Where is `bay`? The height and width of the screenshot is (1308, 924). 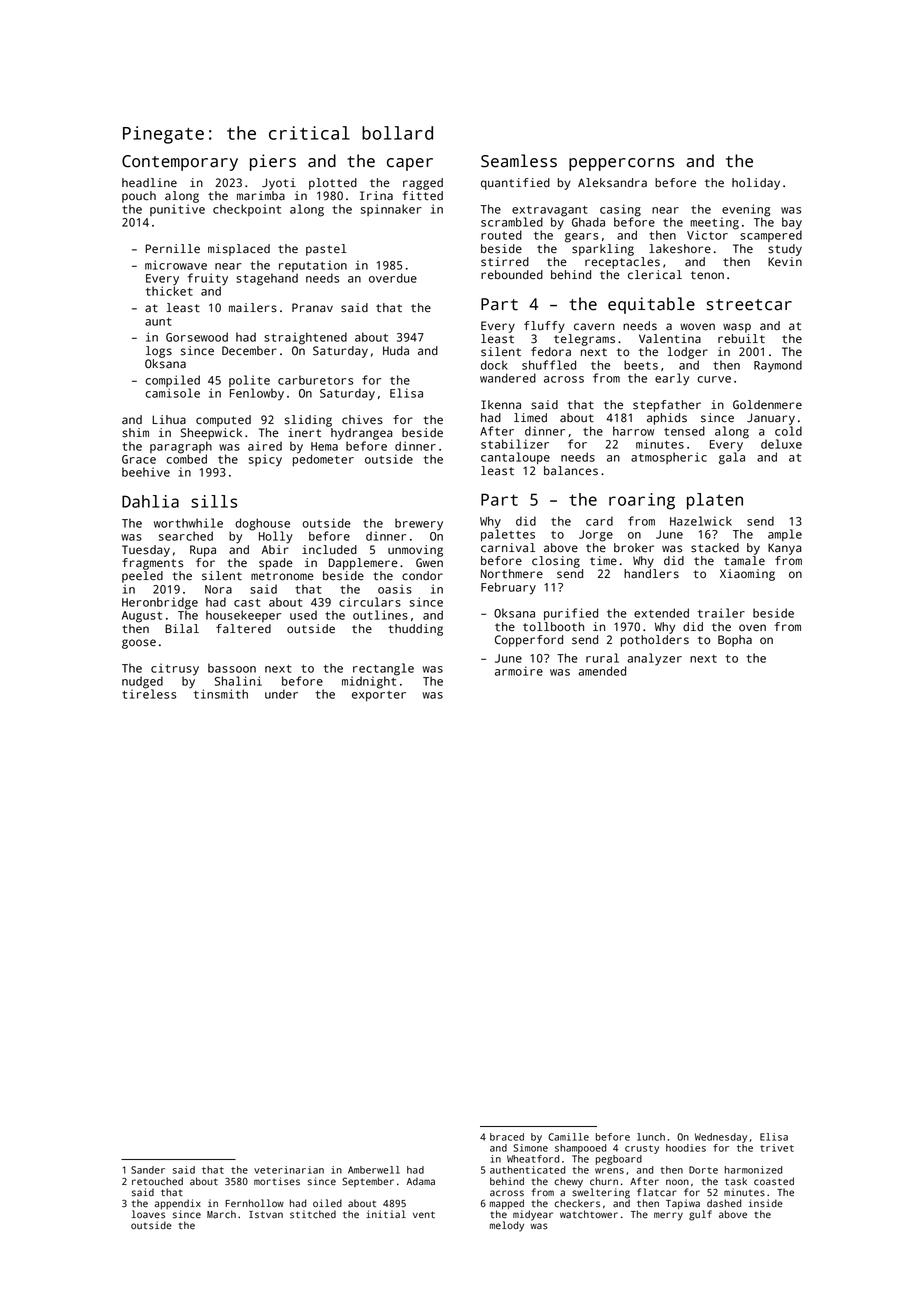
bay is located at coordinates (792, 223).
